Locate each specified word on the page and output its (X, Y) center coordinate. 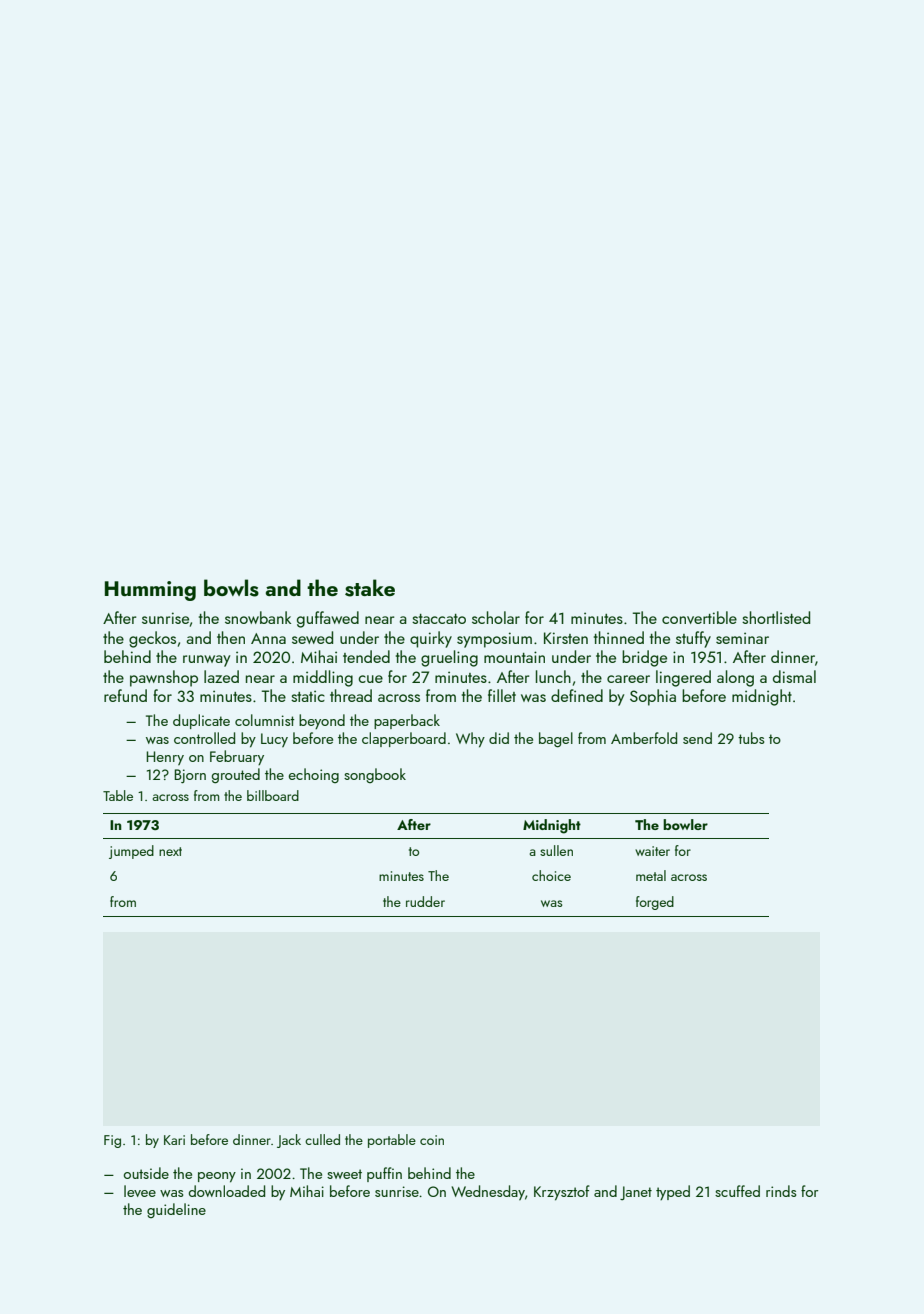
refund (125, 695)
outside (146, 1173)
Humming (150, 591)
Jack (289, 1141)
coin (432, 1140)
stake (370, 588)
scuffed (737, 1191)
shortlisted (776, 617)
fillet (502, 695)
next (170, 851)
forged (655, 903)
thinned (619, 637)
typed (673, 1192)
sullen (556, 850)
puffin (384, 1174)
